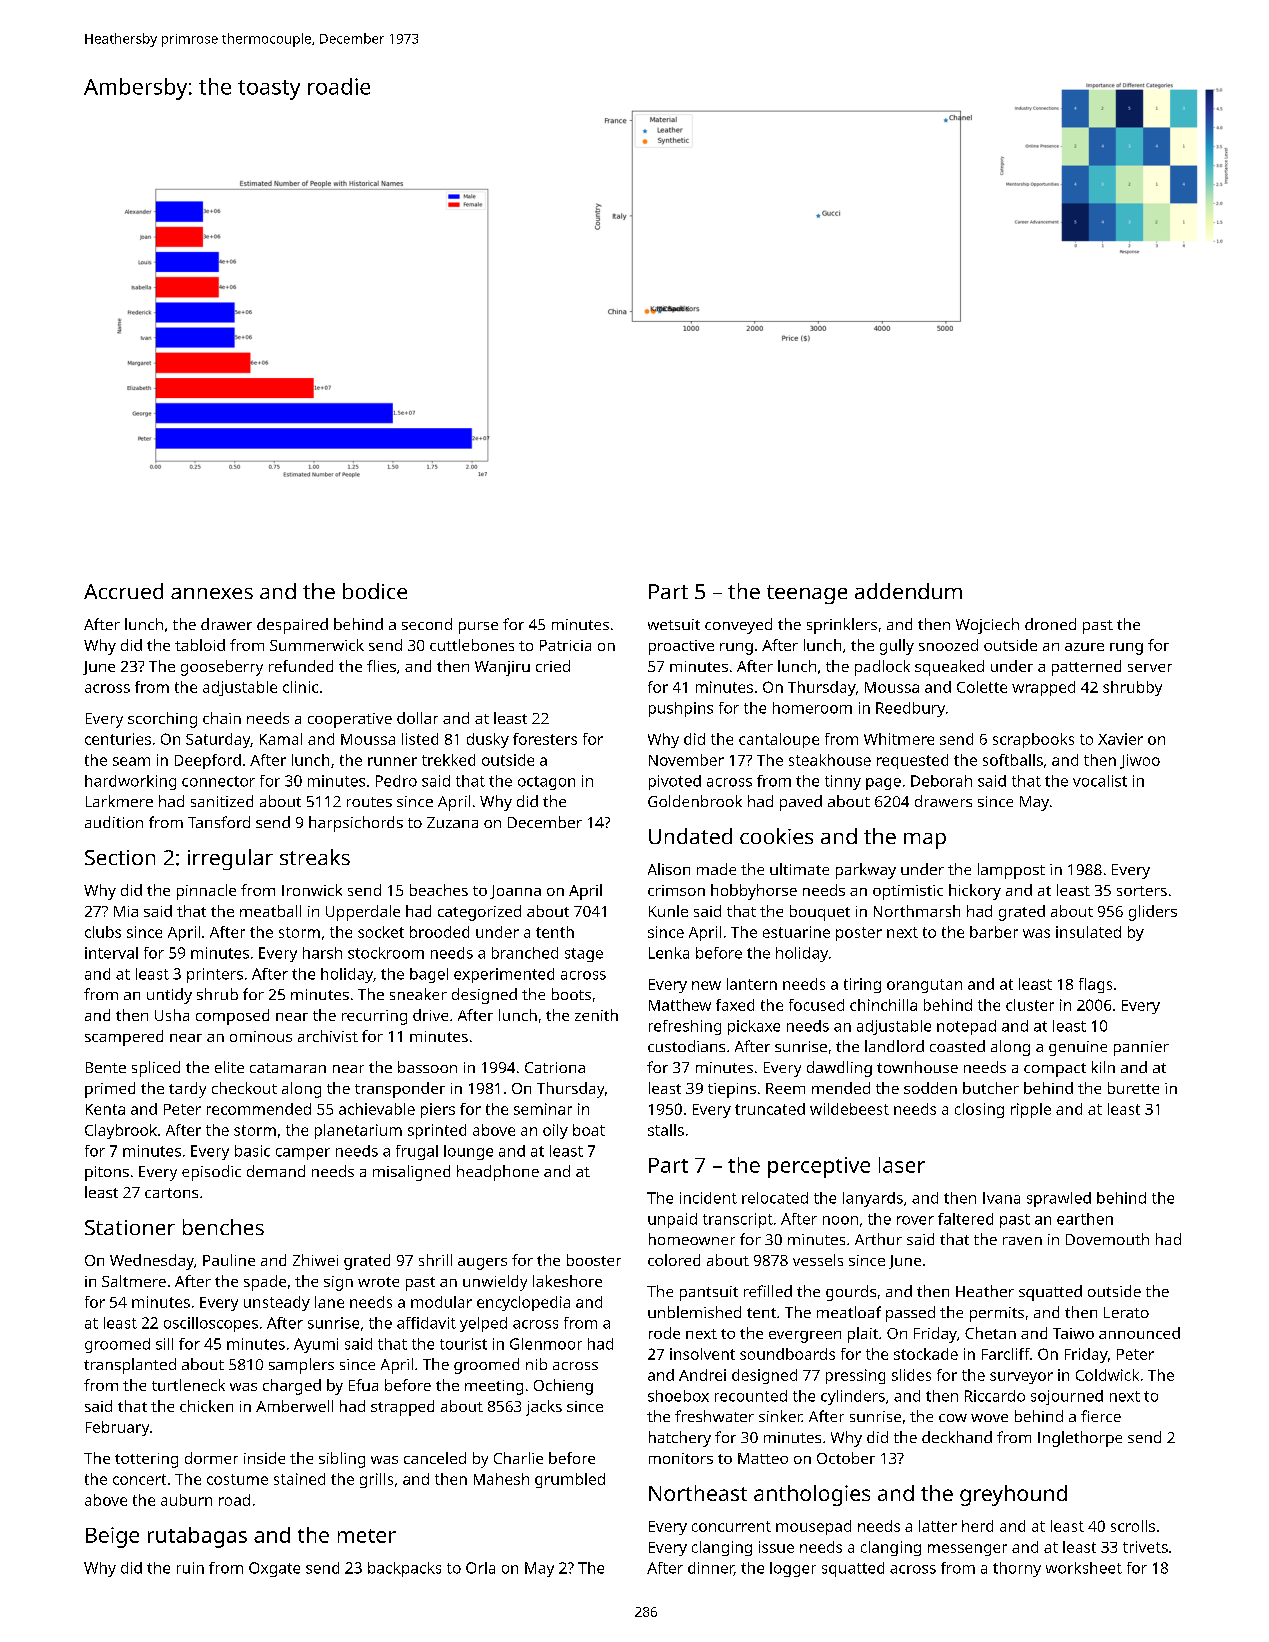 The image size is (1269, 1642). Describe the element at coordinates (252, 1151) in the page. I see `basic` at that location.
